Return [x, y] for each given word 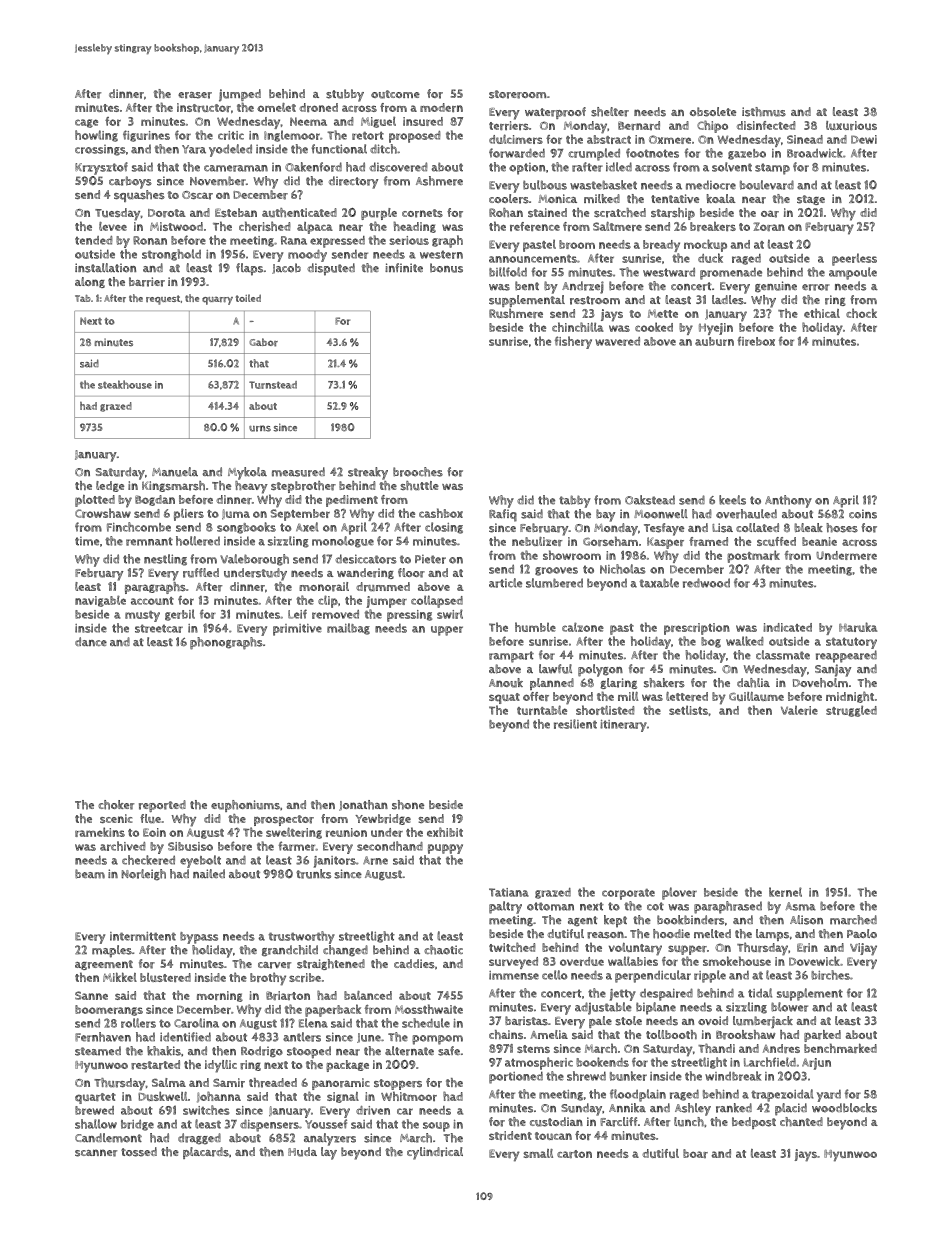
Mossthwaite [429, 1009]
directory [353, 182]
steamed [98, 1051]
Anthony [788, 501]
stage [811, 200]
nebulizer [537, 541]
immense [514, 975]
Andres [781, 1048]
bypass [199, 938]
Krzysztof [101, 168]
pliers [189, 514]
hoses [842, 528]
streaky [368, 473]
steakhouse [125, 384]
